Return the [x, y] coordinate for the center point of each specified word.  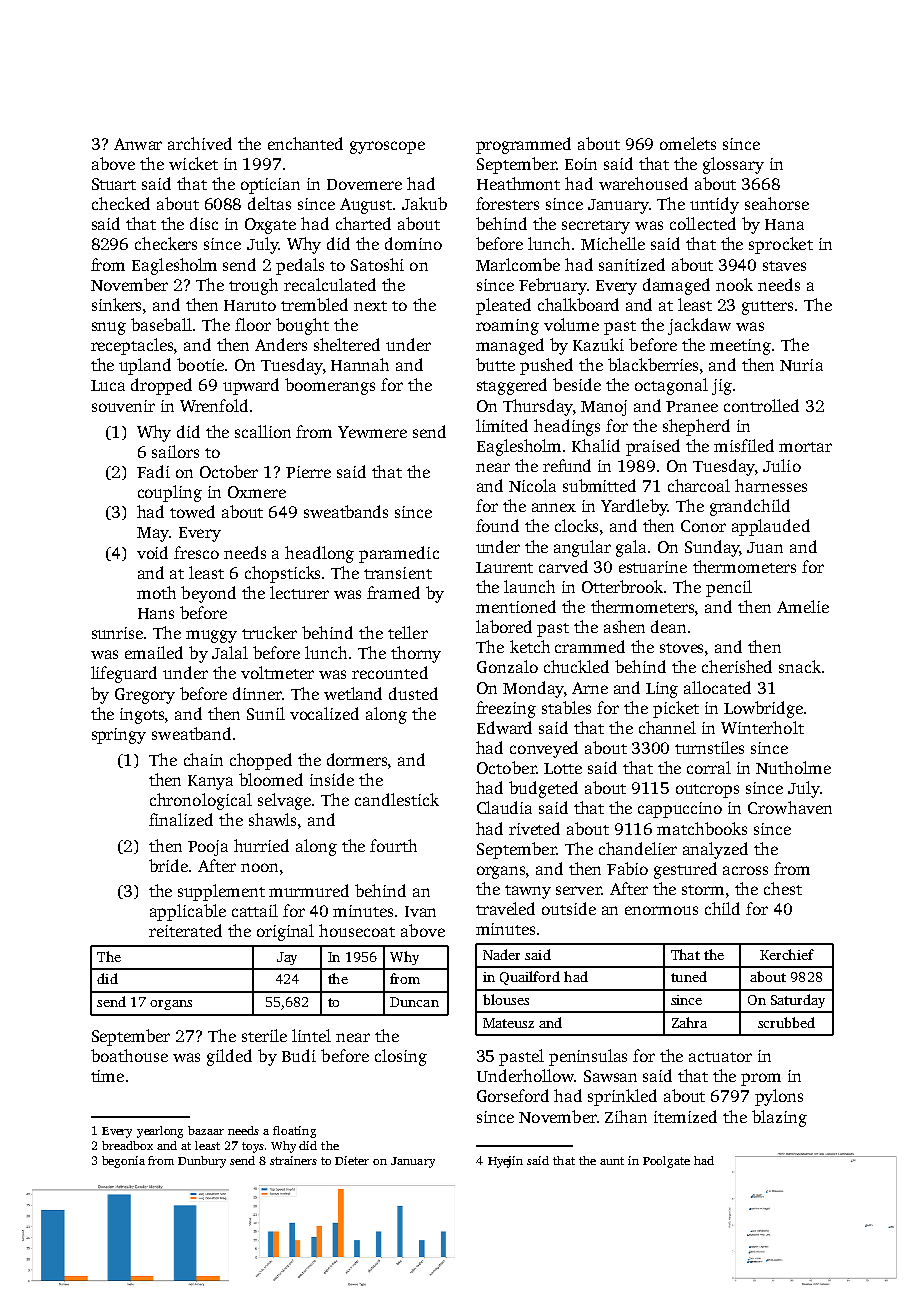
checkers [166, 243]
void [152, 552]
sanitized [632, 264]
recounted [390, 672]
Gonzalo [507, 666]
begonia [123, 1162]
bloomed [271, 779]
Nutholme [793, 767]
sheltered [347, 344]
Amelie [803, 606]
